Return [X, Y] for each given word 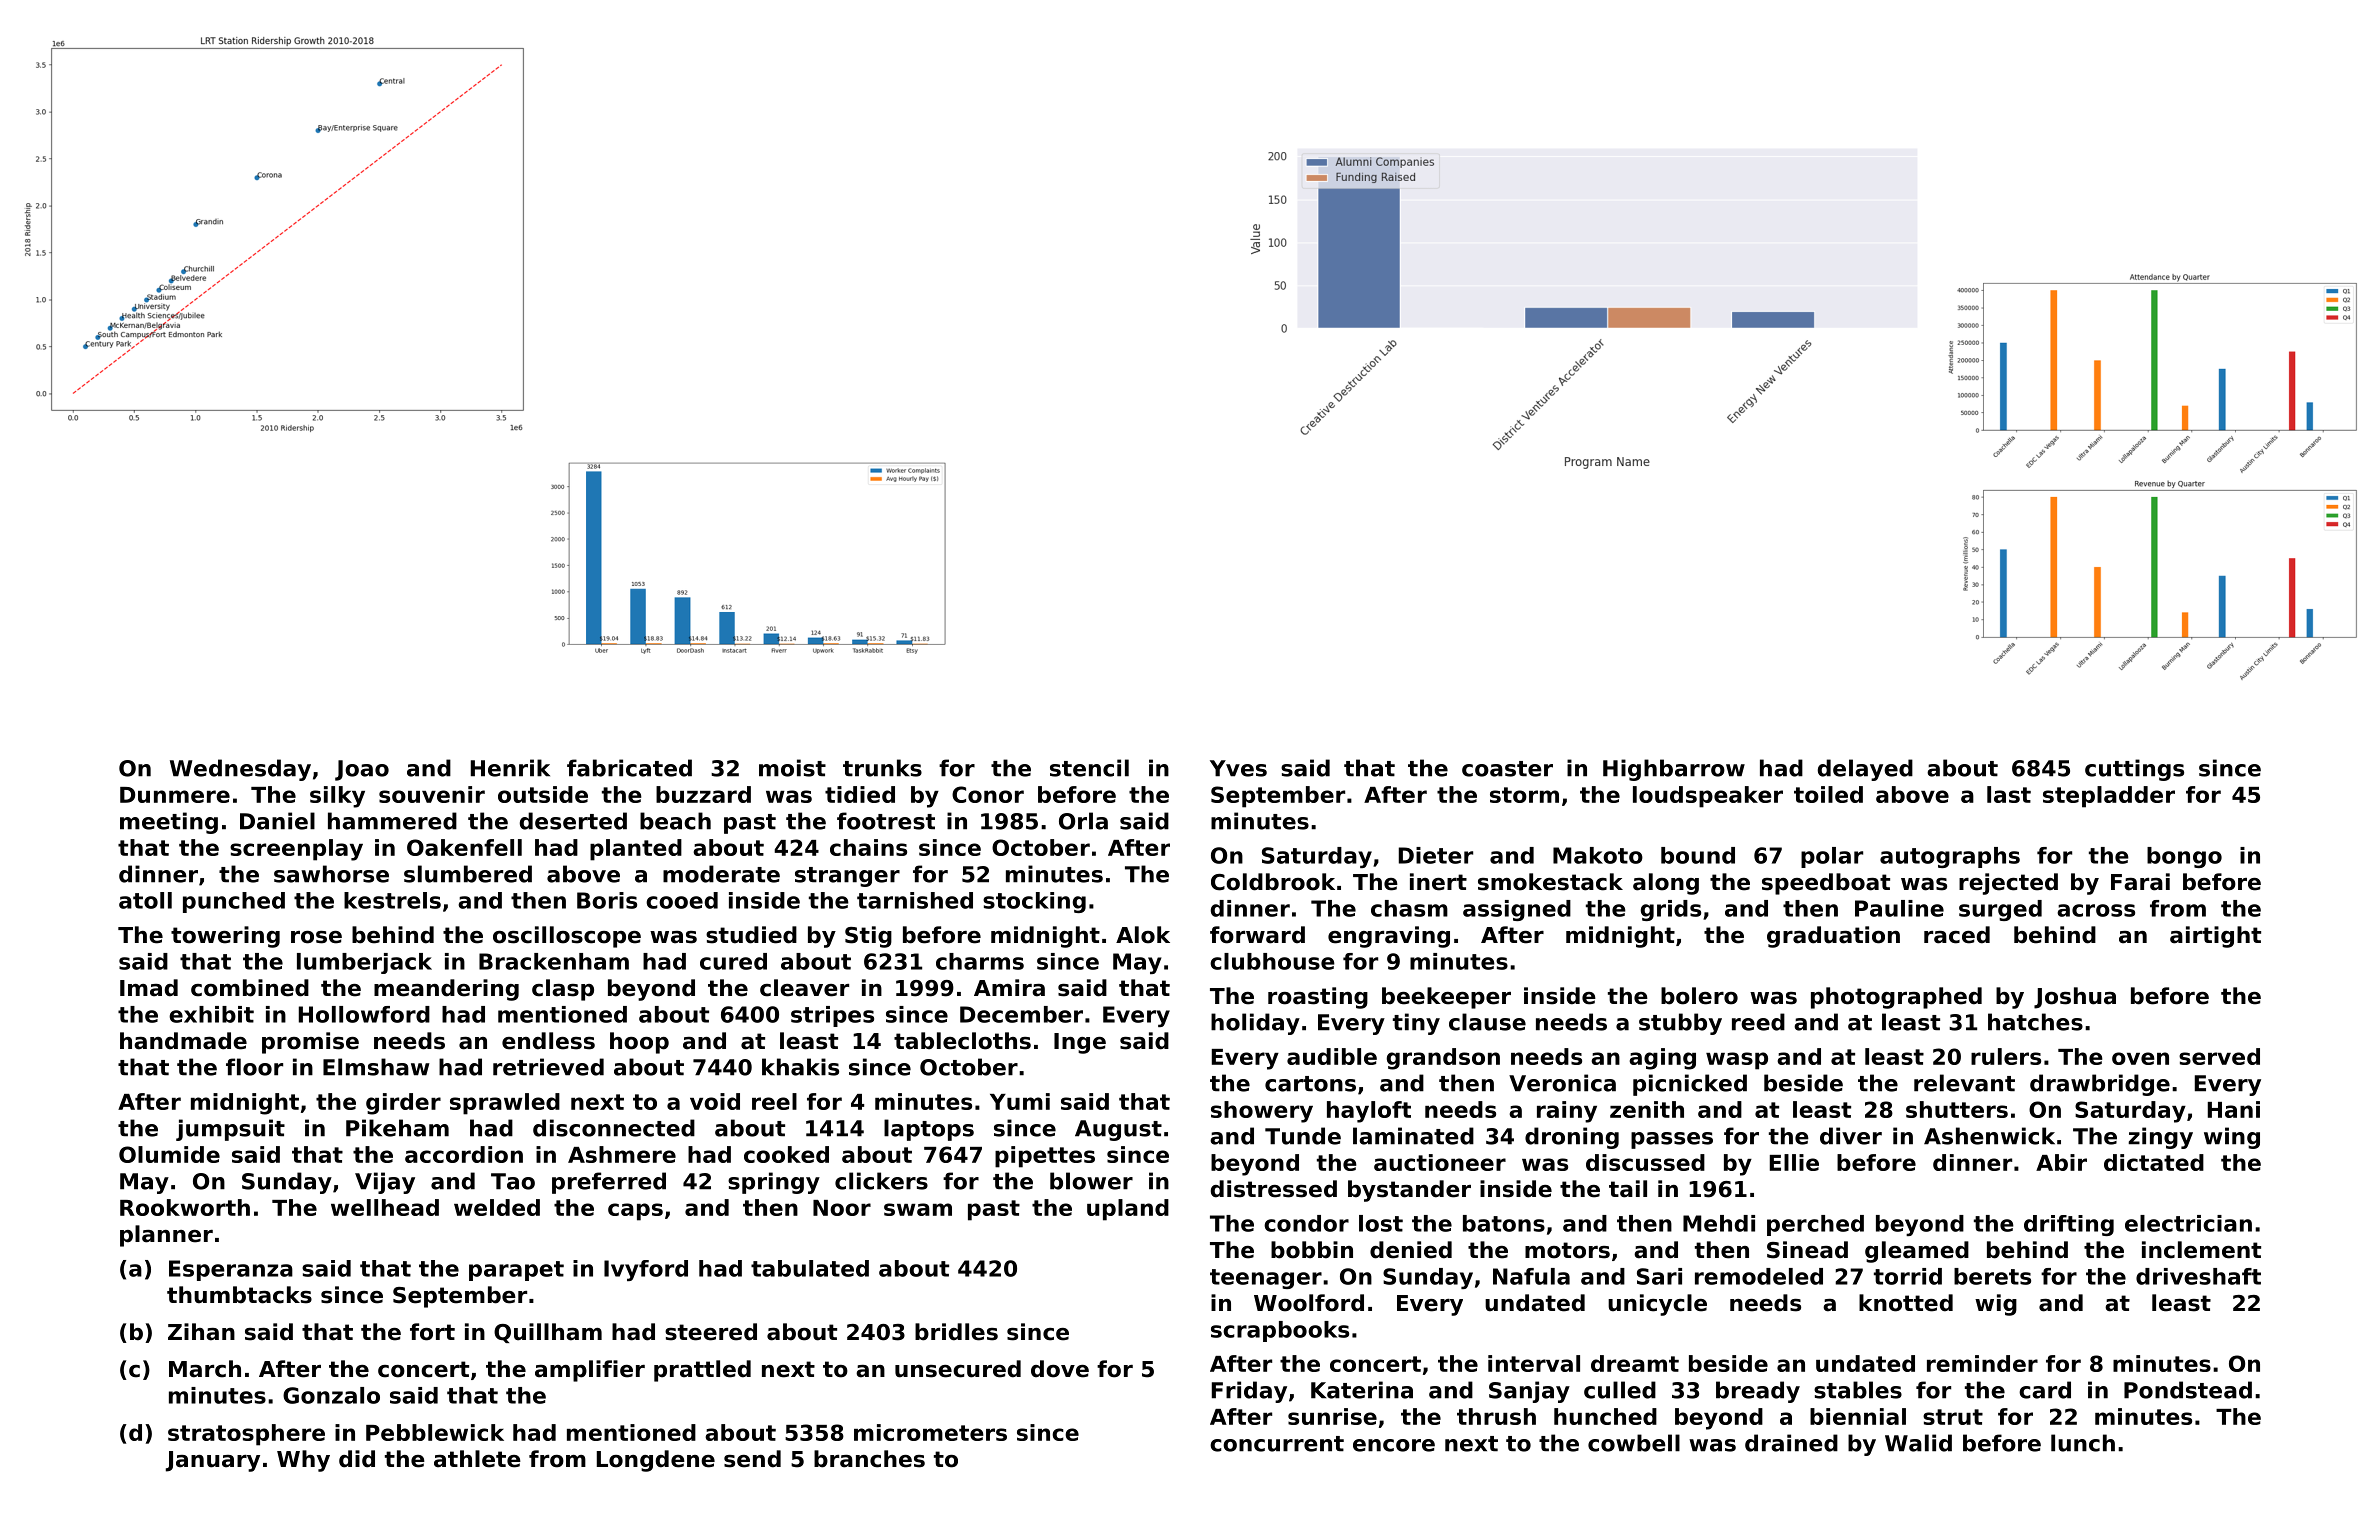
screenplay [296, 850]
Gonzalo [331, 1395]
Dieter [1436, 855]
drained [1791, 1443]
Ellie [1794, 1162]
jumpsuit [230, 1130]
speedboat [1826, 884]
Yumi [1020, 1101]
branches [869, 1459]
